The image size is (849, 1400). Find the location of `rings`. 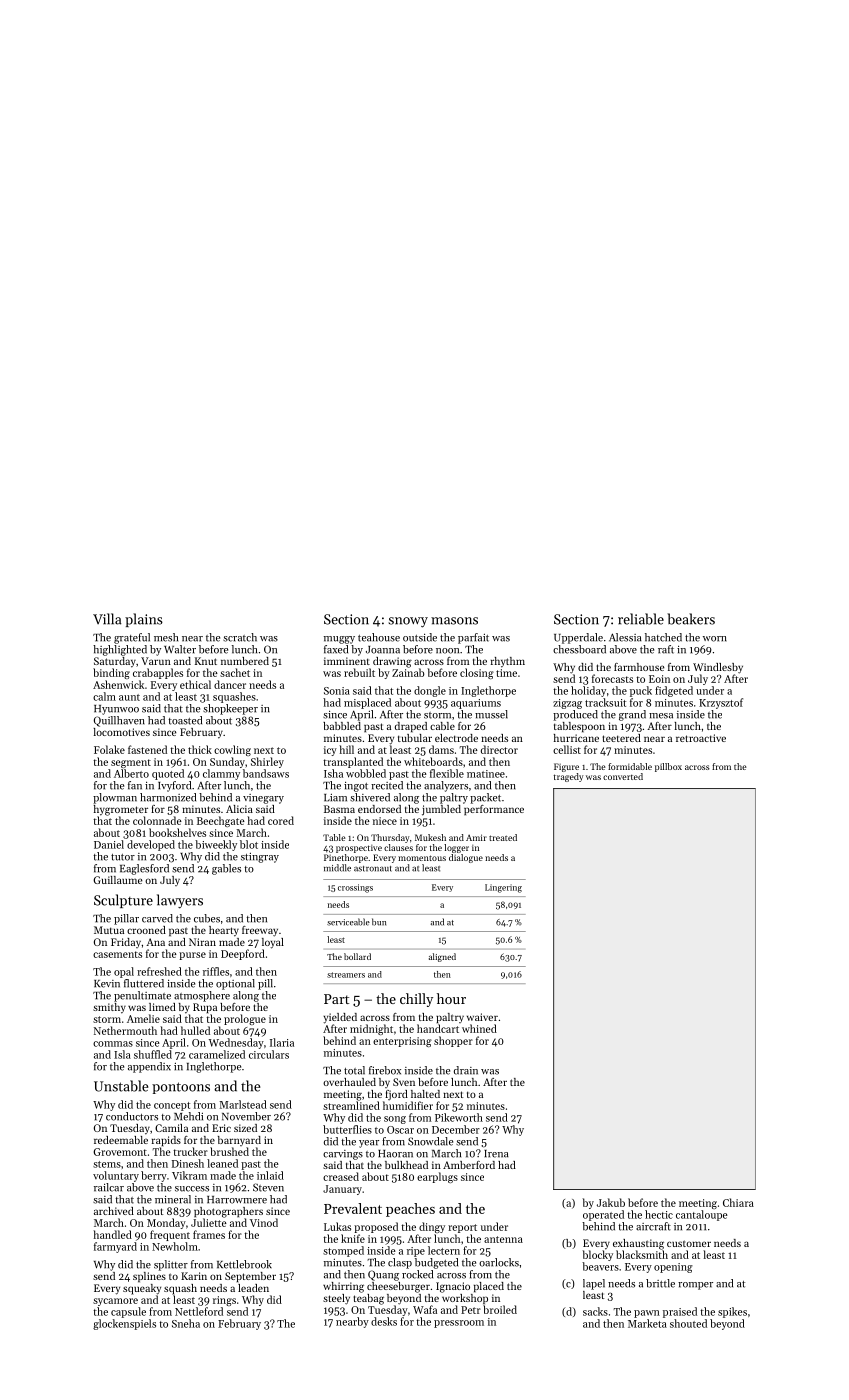

rings is located at coordinates (224, 1301).
